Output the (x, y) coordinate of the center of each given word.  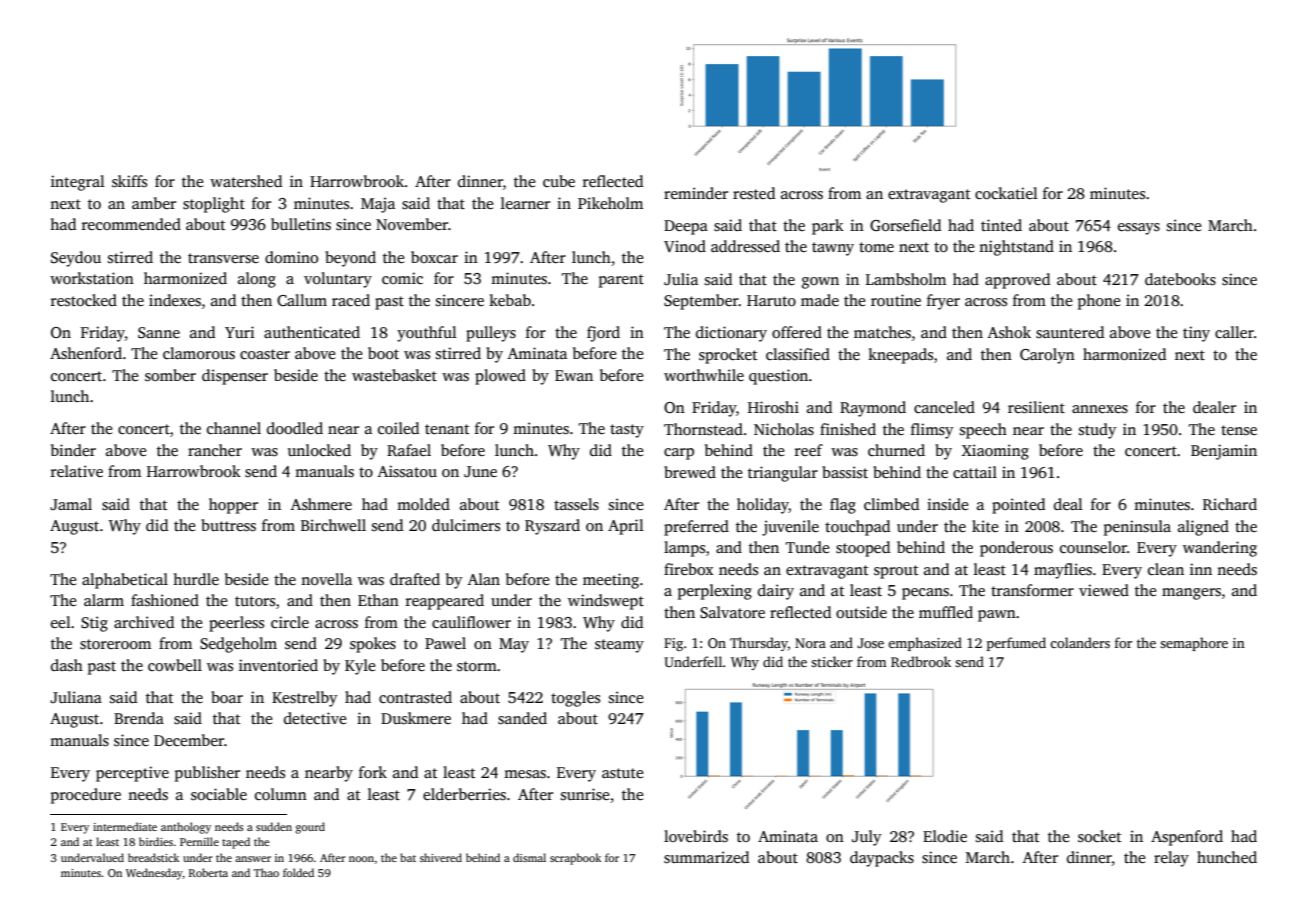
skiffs (129, 181)
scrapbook (575, 859)
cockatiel (1006, 193)
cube (559, 181)
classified (798, 354)
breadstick (153, 857)
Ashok (1009, 332)
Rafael (409, 450)
